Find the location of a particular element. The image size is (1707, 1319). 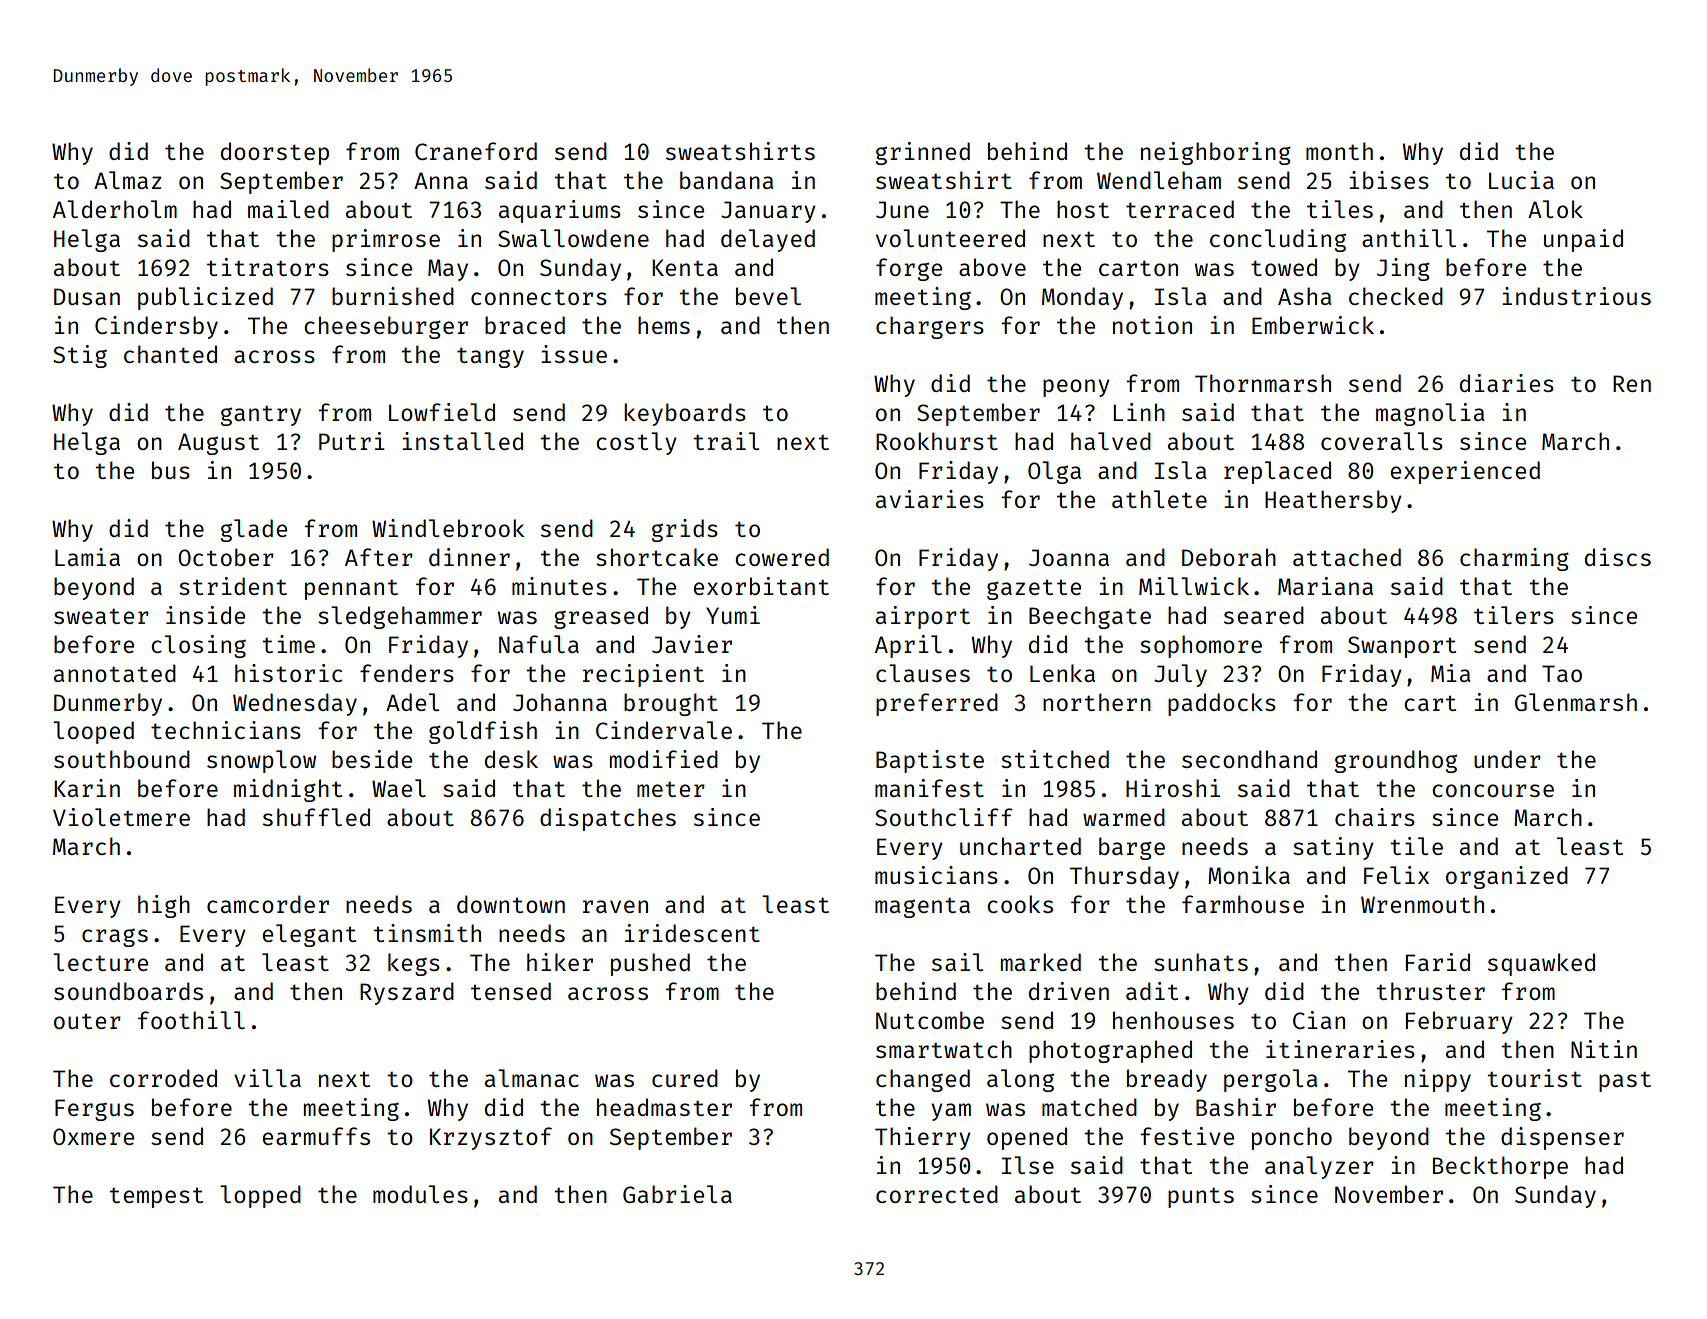

glade is located at coordinates (254, 530).
